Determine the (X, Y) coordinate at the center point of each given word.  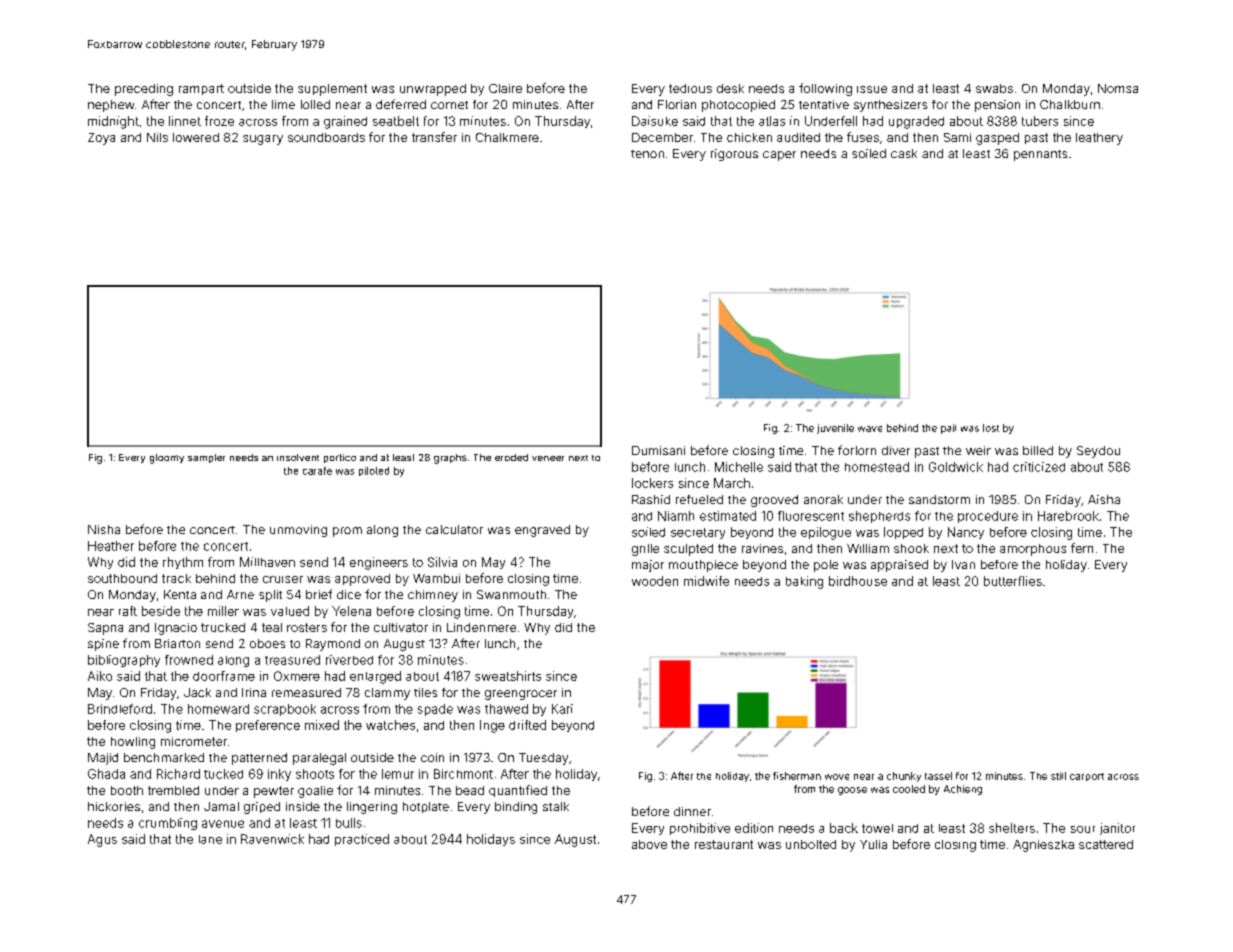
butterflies (1013, 581)
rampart (201, 89)
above (649, 844)
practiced (362, 840)
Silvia (442, 562)
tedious (690, 88)
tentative (824, 104)
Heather (111, 546)
